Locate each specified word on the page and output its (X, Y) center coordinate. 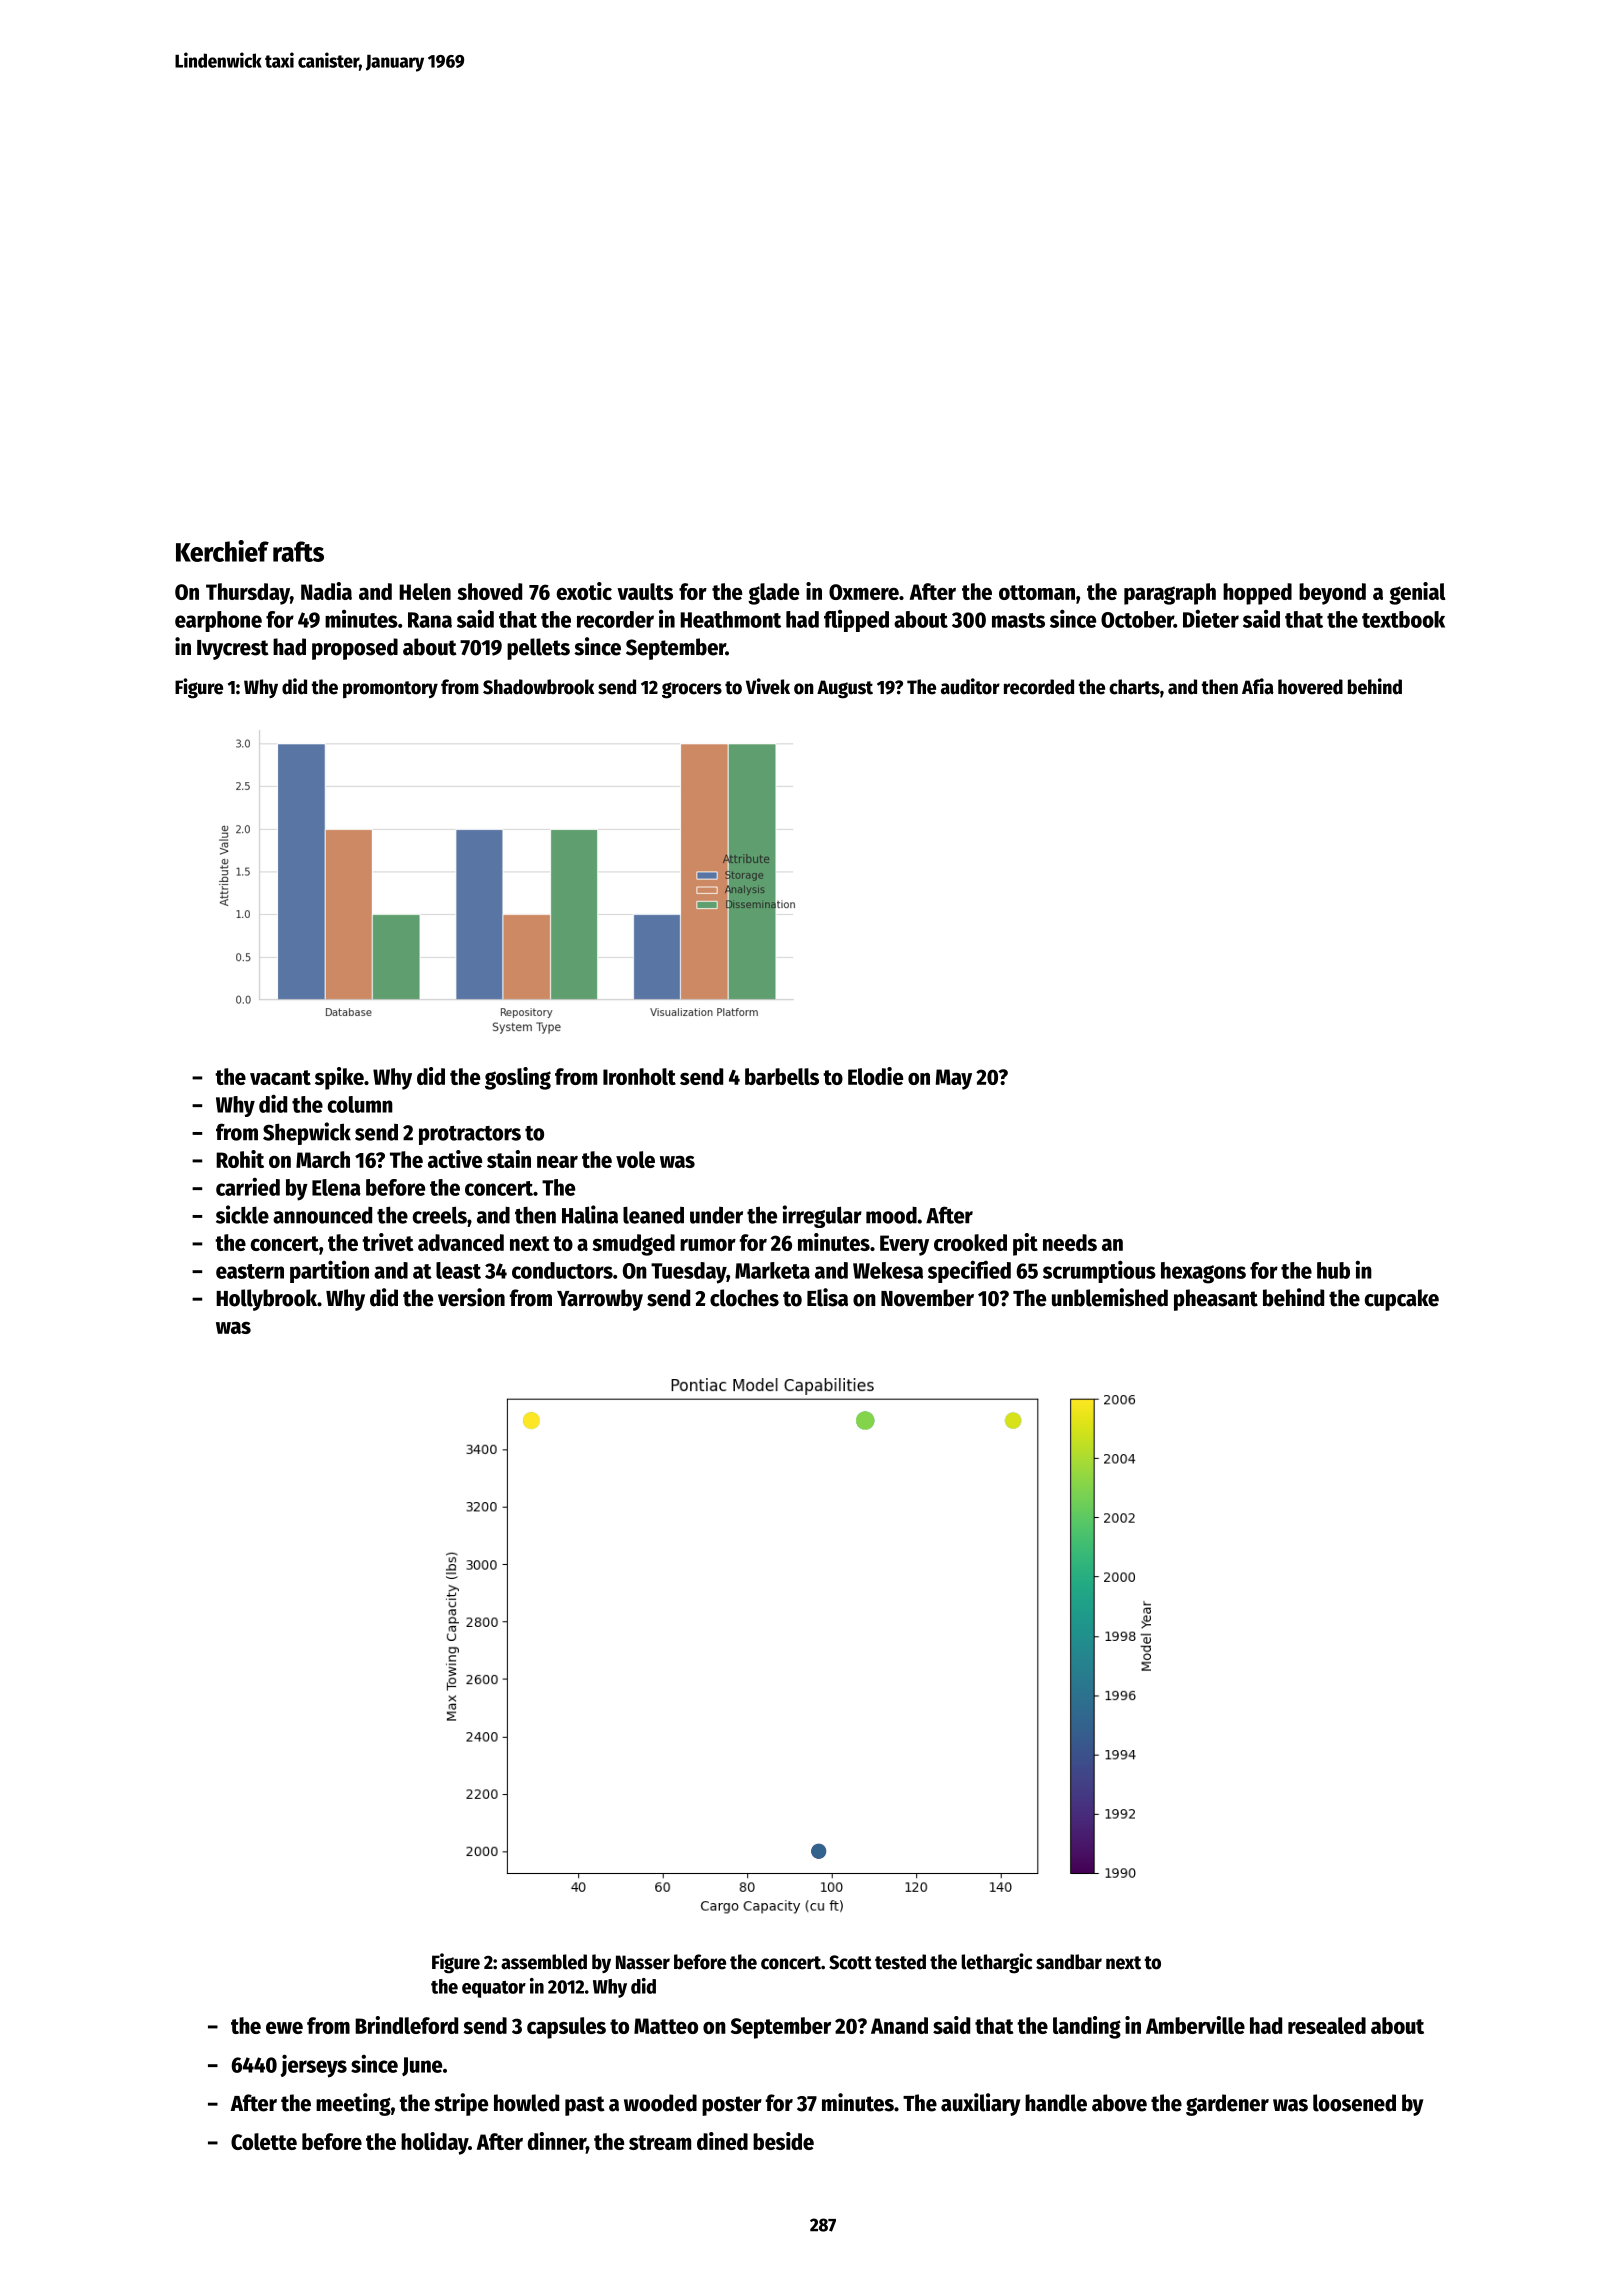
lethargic (996, 1963)
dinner (557, 2141)
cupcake (1402, 1300)
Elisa (827, 1297)
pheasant (1216, 1300)
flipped (856, 621)
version (471, 1297)
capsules (566, 2028)
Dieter (1211, 619)
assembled (544, 1962)
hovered (1310, 687)
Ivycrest (233, 650)
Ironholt (639, 1076)
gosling (518, 1078)
